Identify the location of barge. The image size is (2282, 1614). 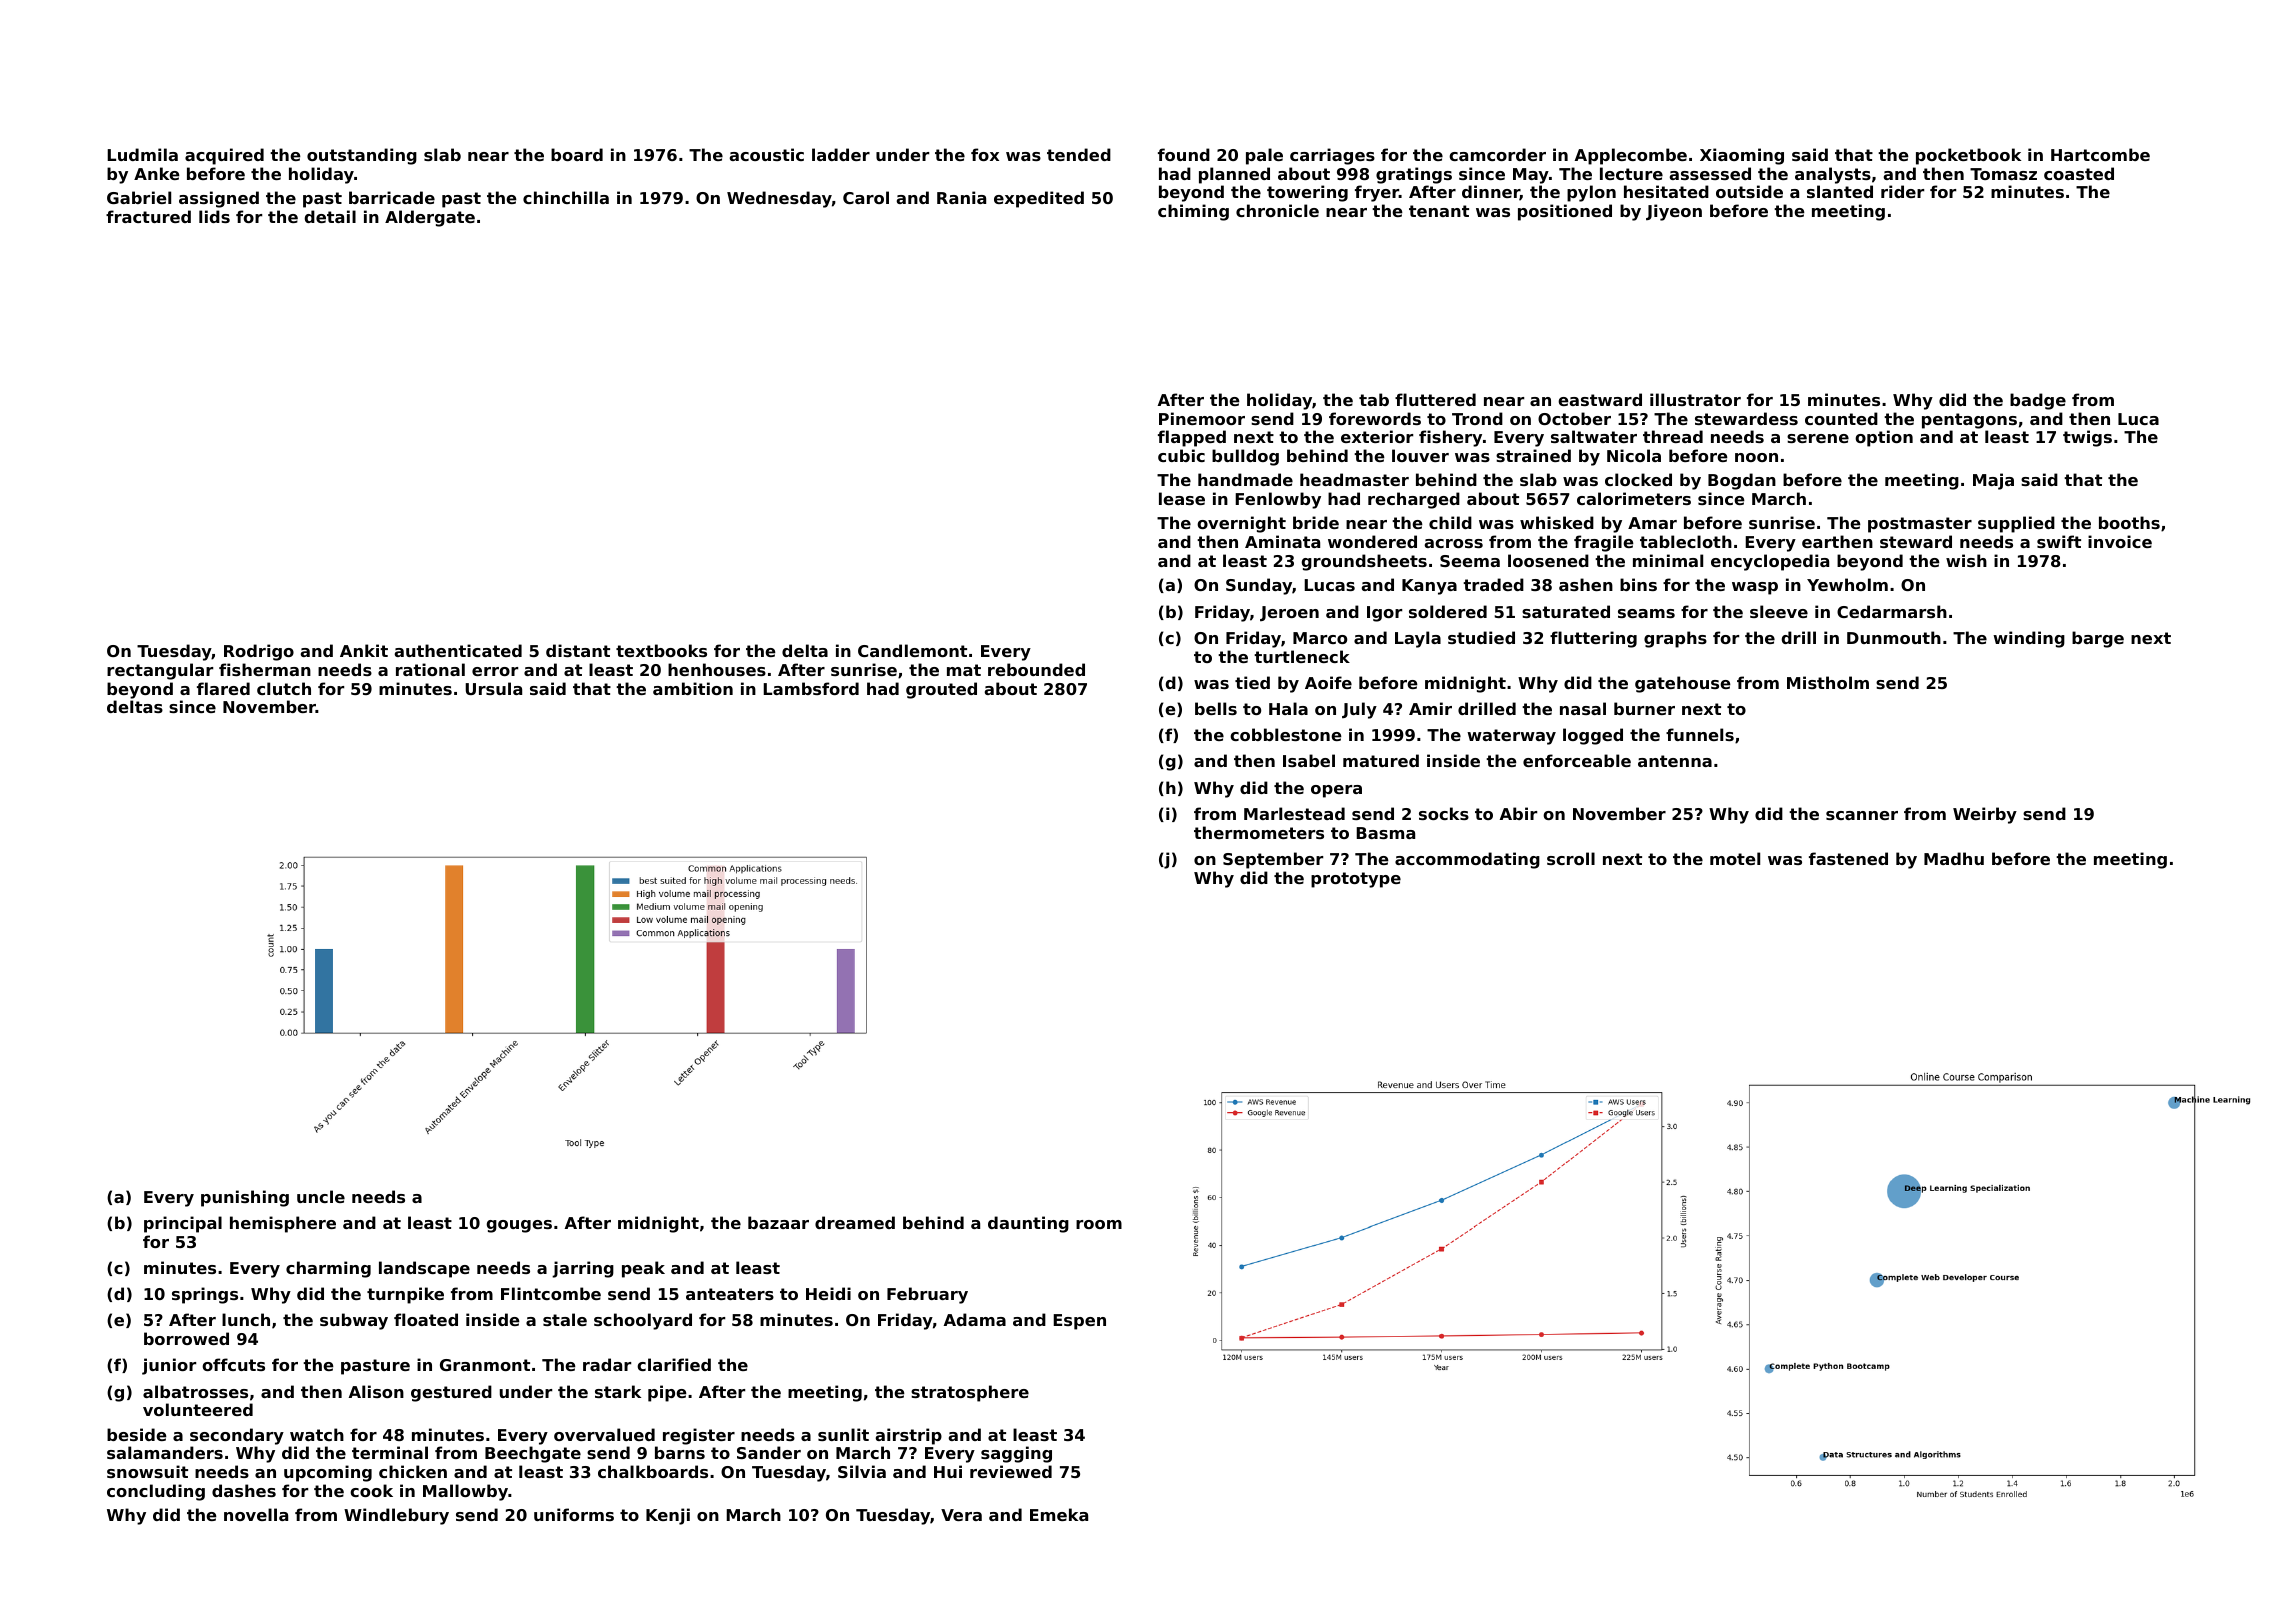
(2098, 639).
